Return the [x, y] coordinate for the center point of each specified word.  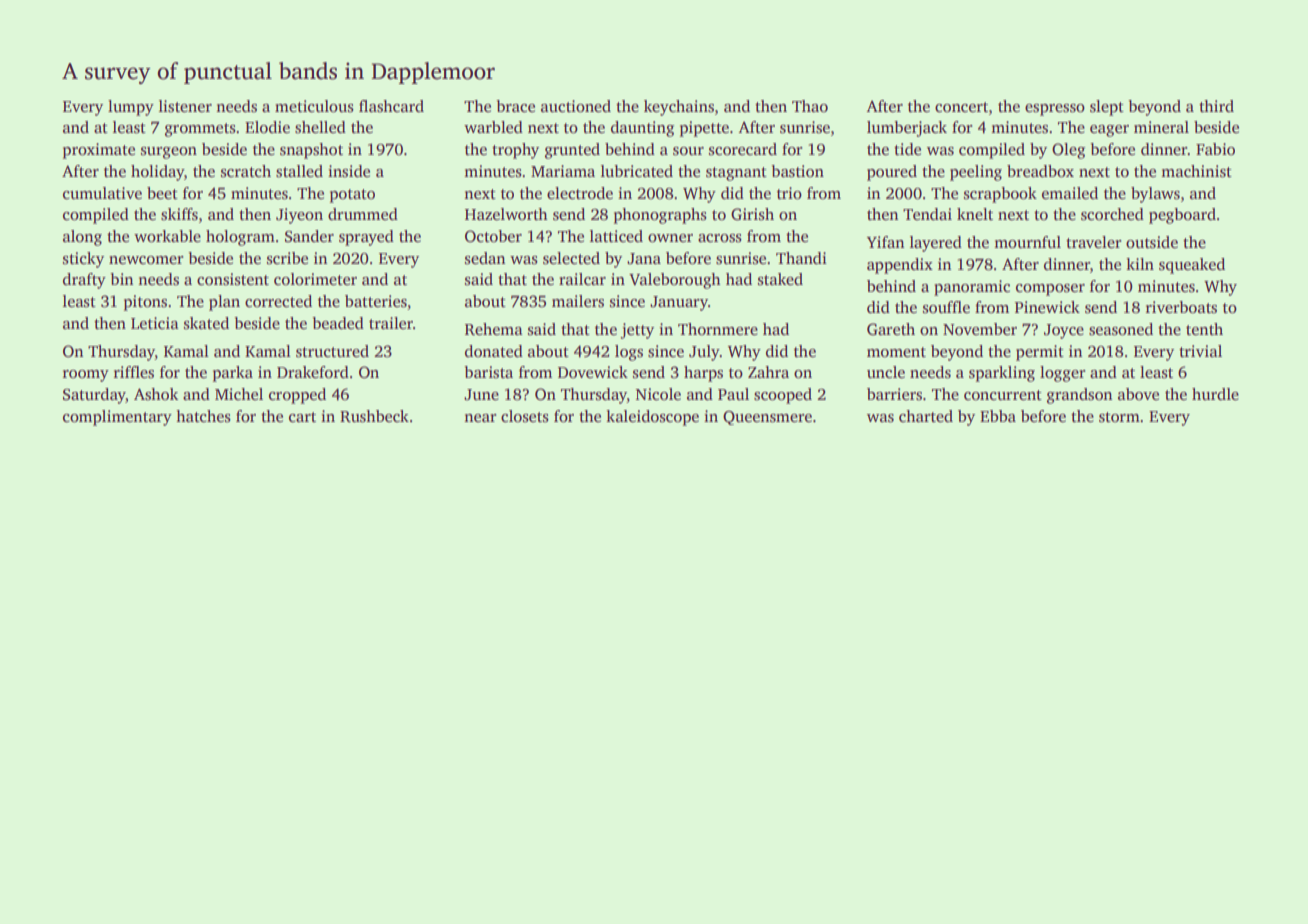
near [480, 418]
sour [688, 151]
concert [961, 107]
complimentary [117, 418]
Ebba [998, 416]
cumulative [102, 193]
